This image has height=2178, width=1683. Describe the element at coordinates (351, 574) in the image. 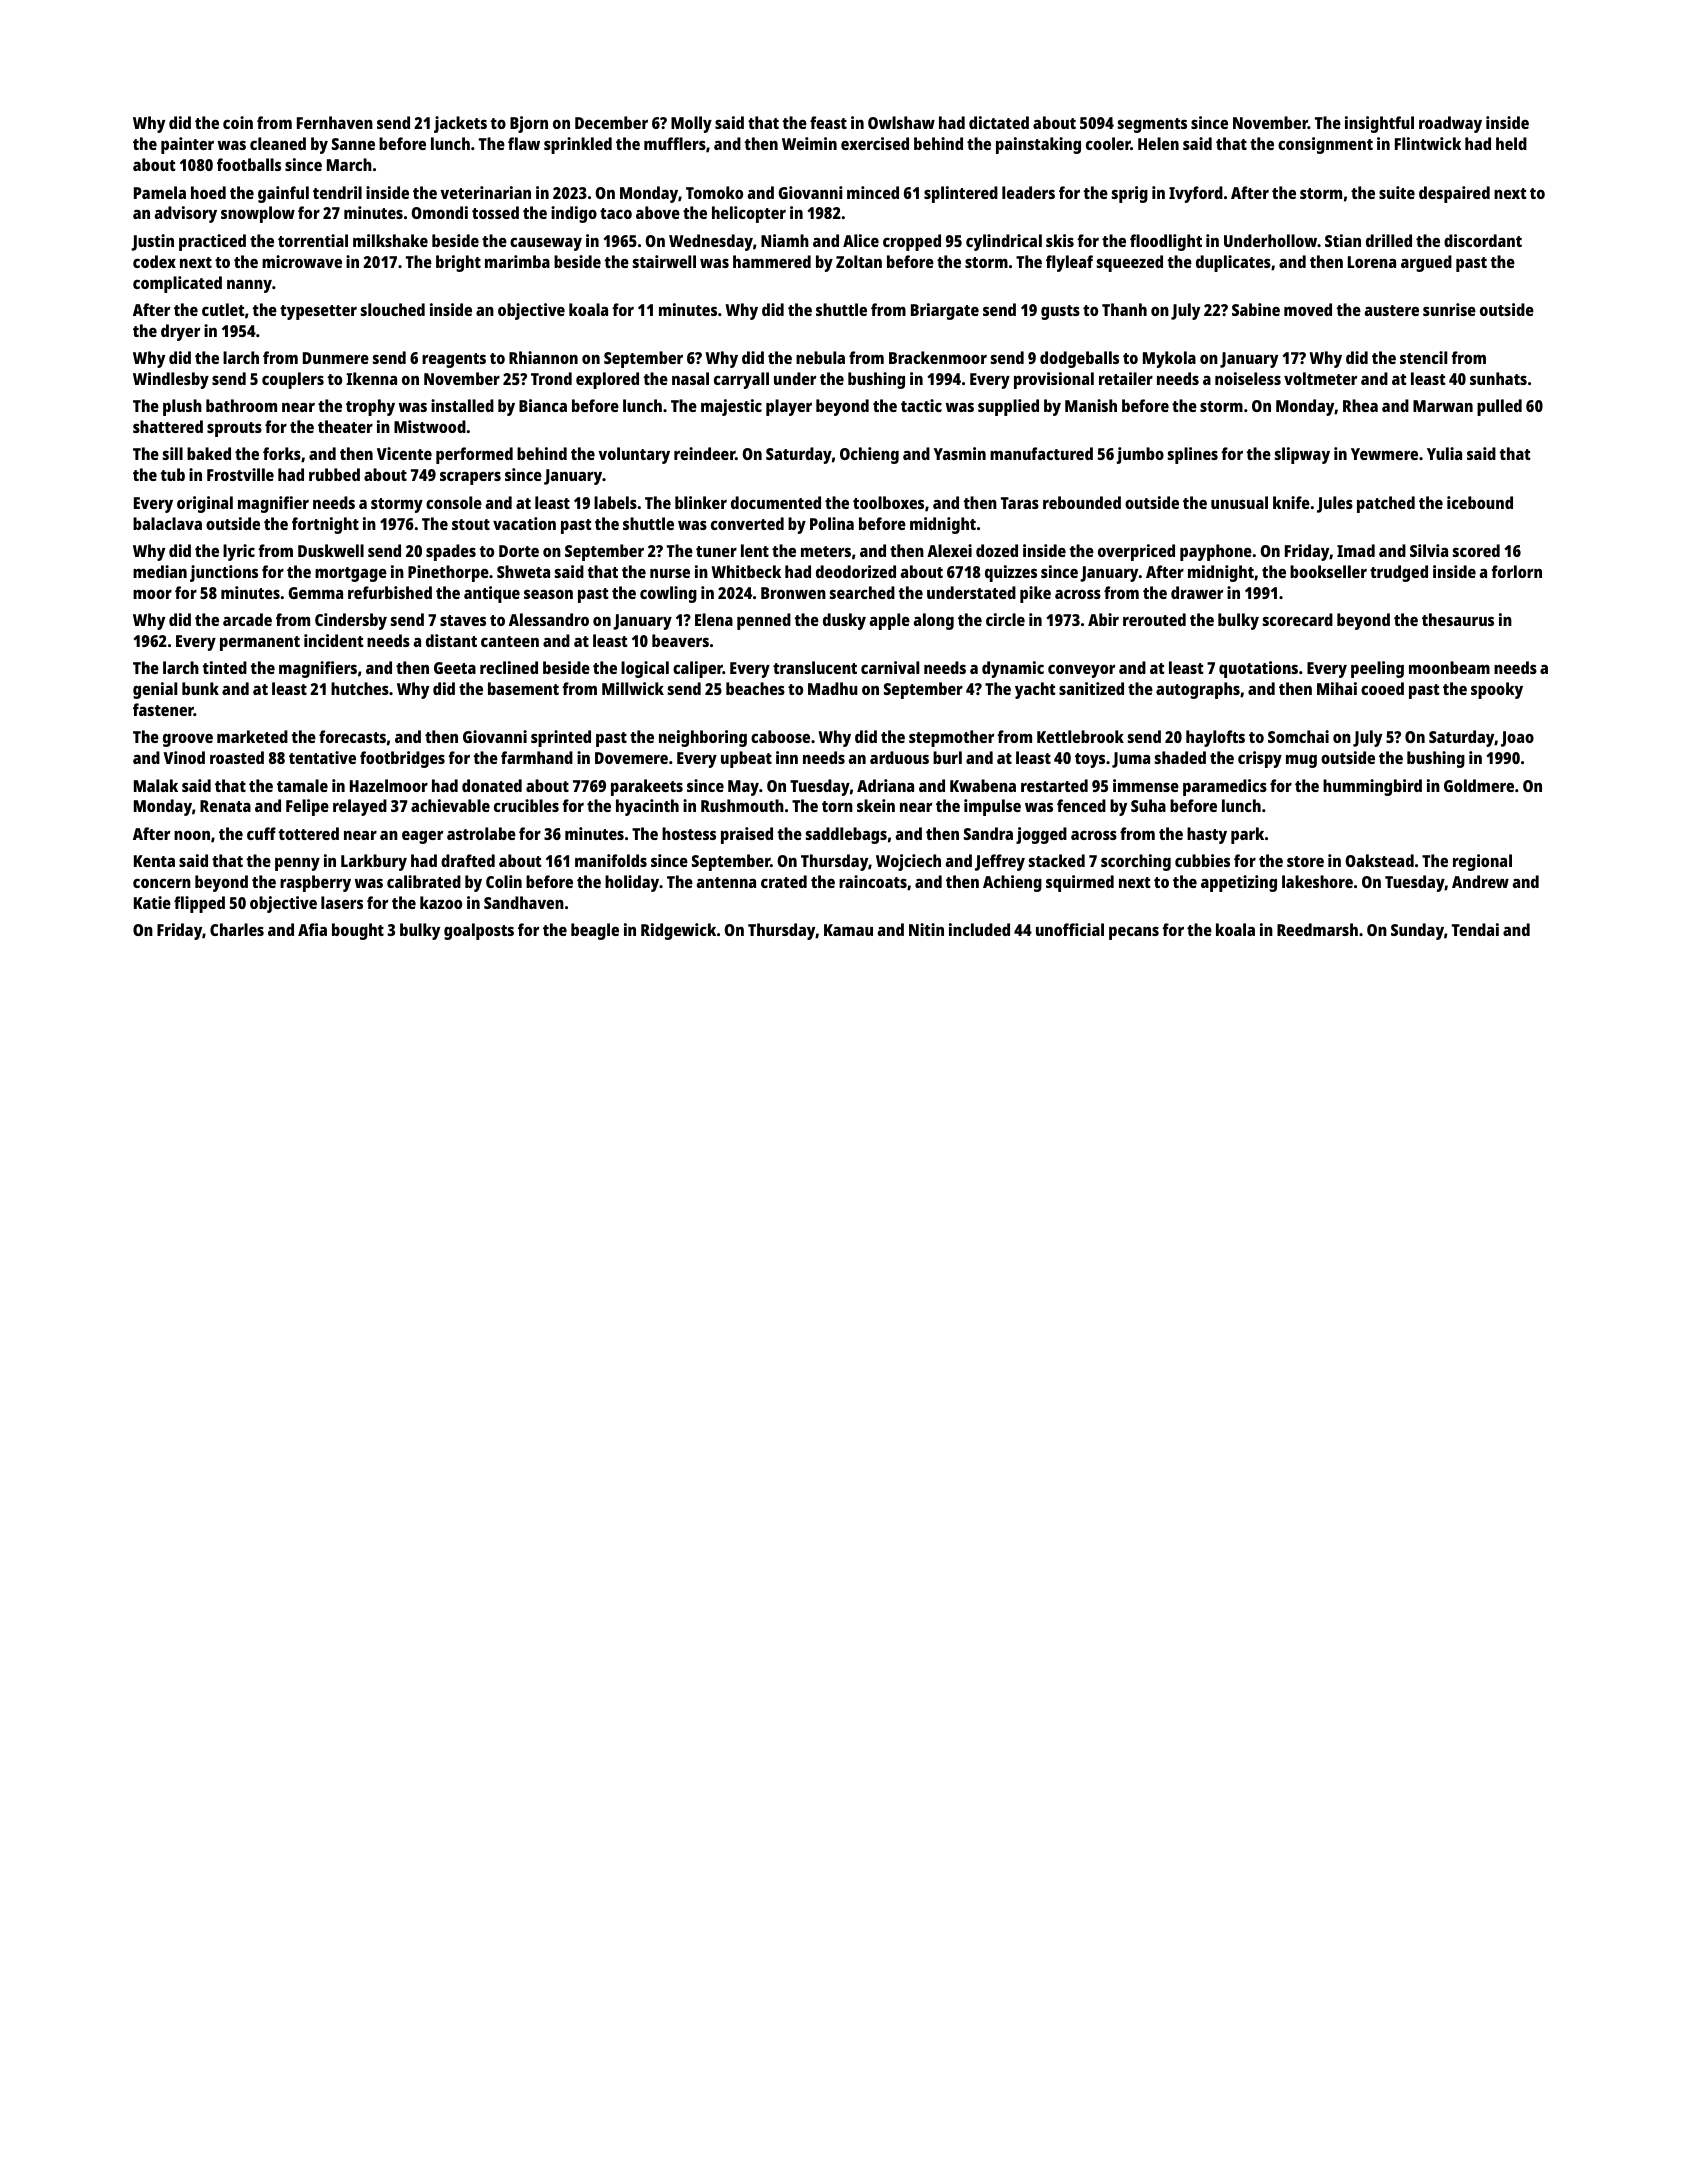

I see `mortgage` at that location.
